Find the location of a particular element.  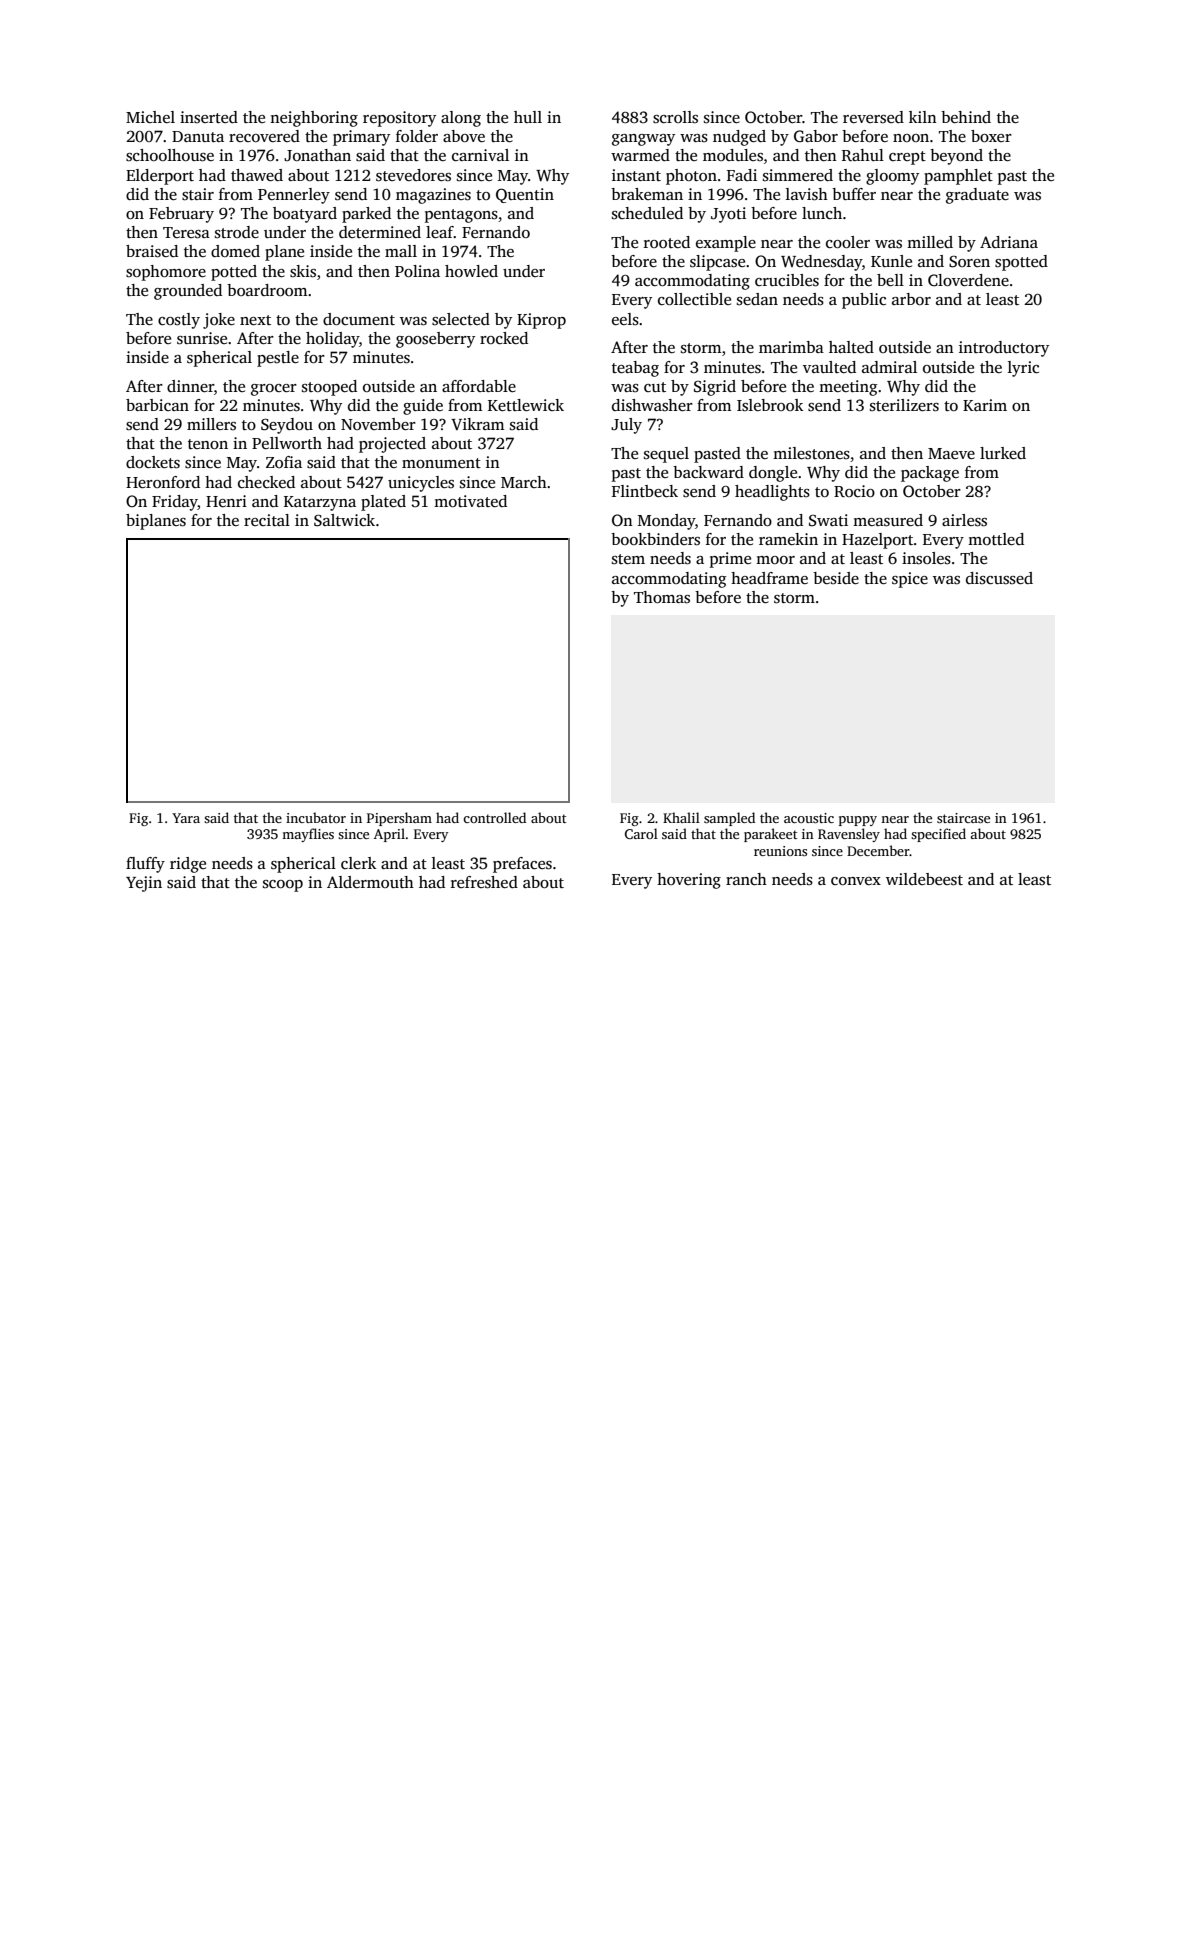

Yara is located at coordinates (186, 818).
